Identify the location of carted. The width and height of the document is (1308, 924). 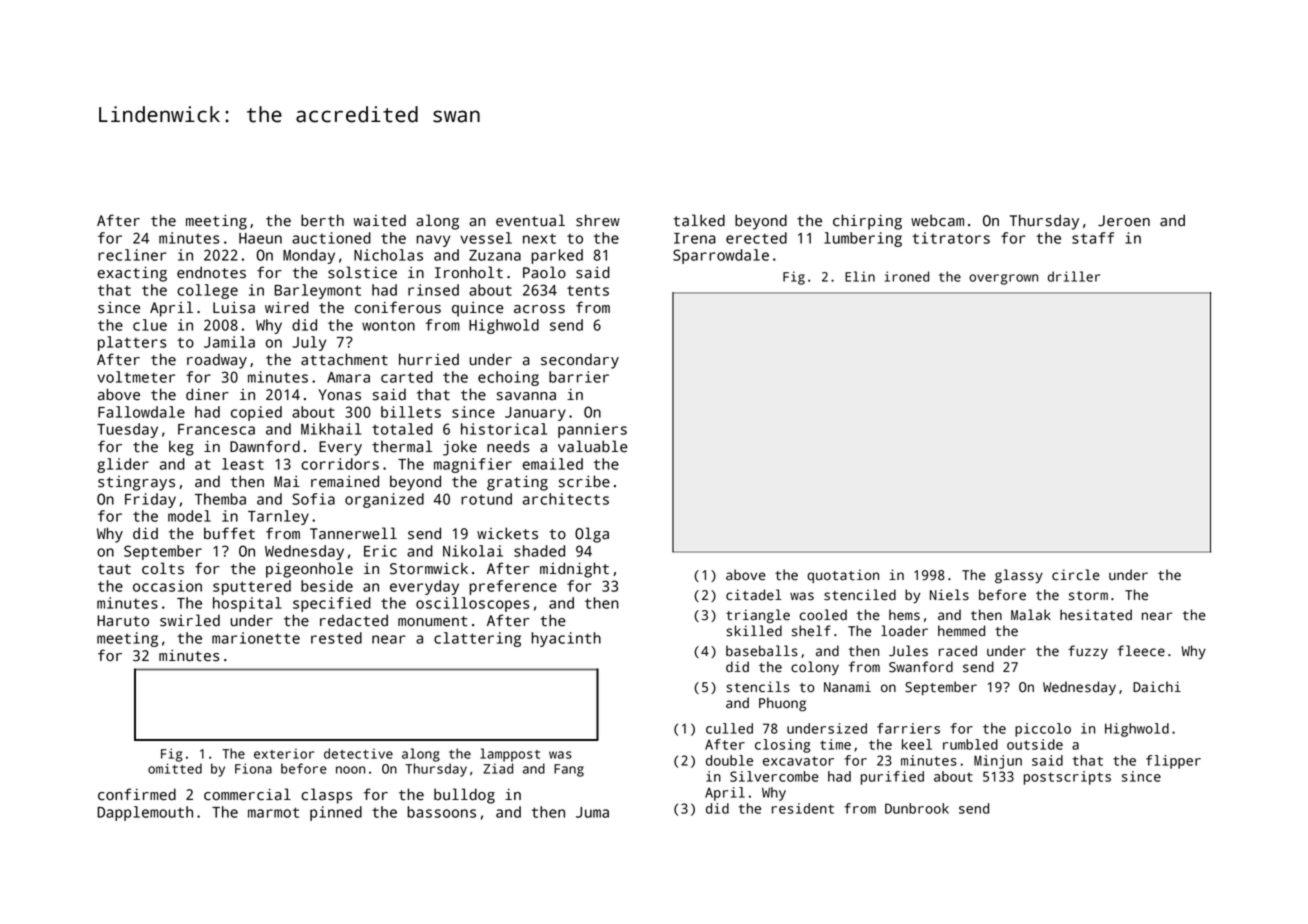
(407, 377).
